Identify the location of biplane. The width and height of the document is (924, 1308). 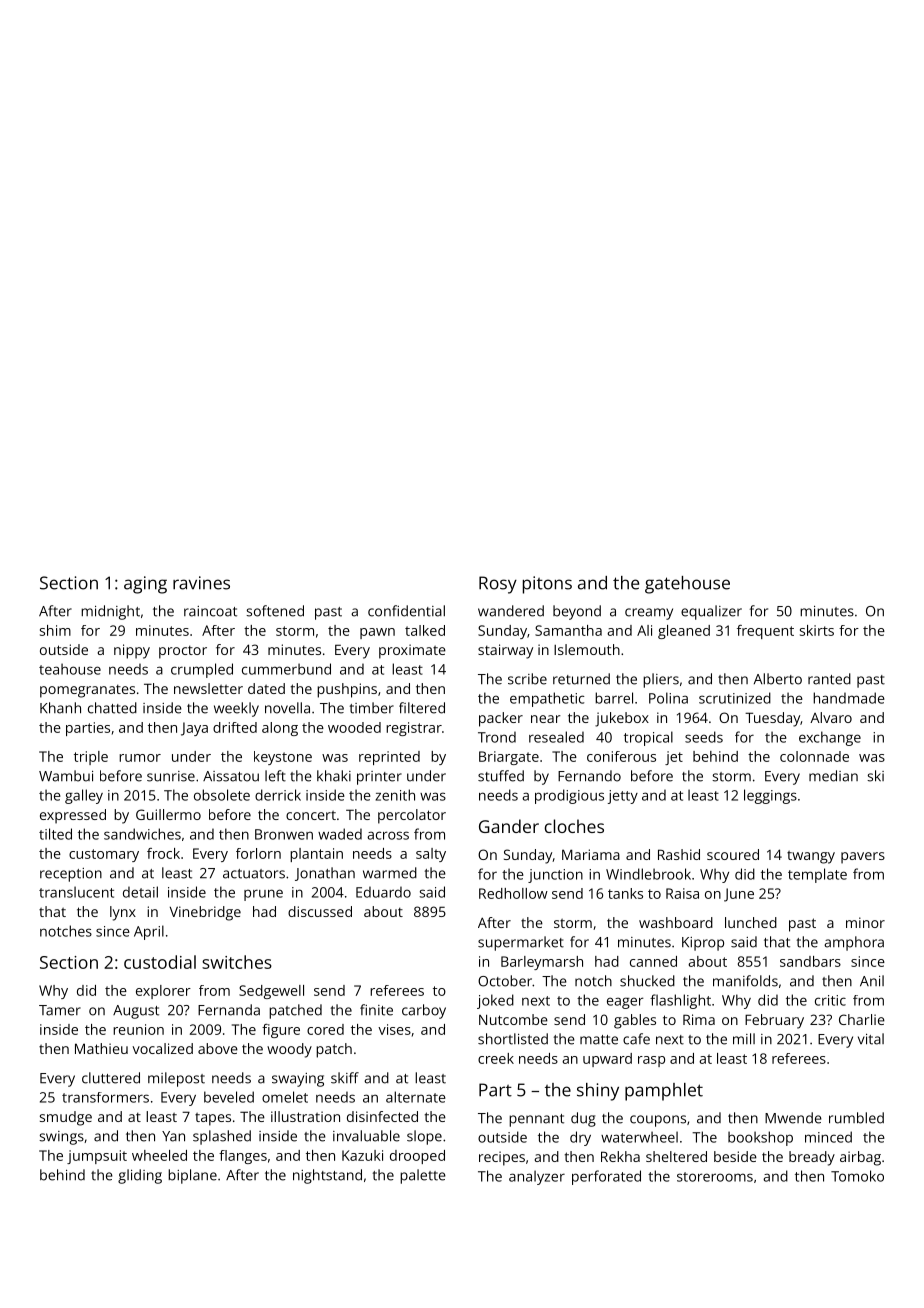
(192, 1176).
